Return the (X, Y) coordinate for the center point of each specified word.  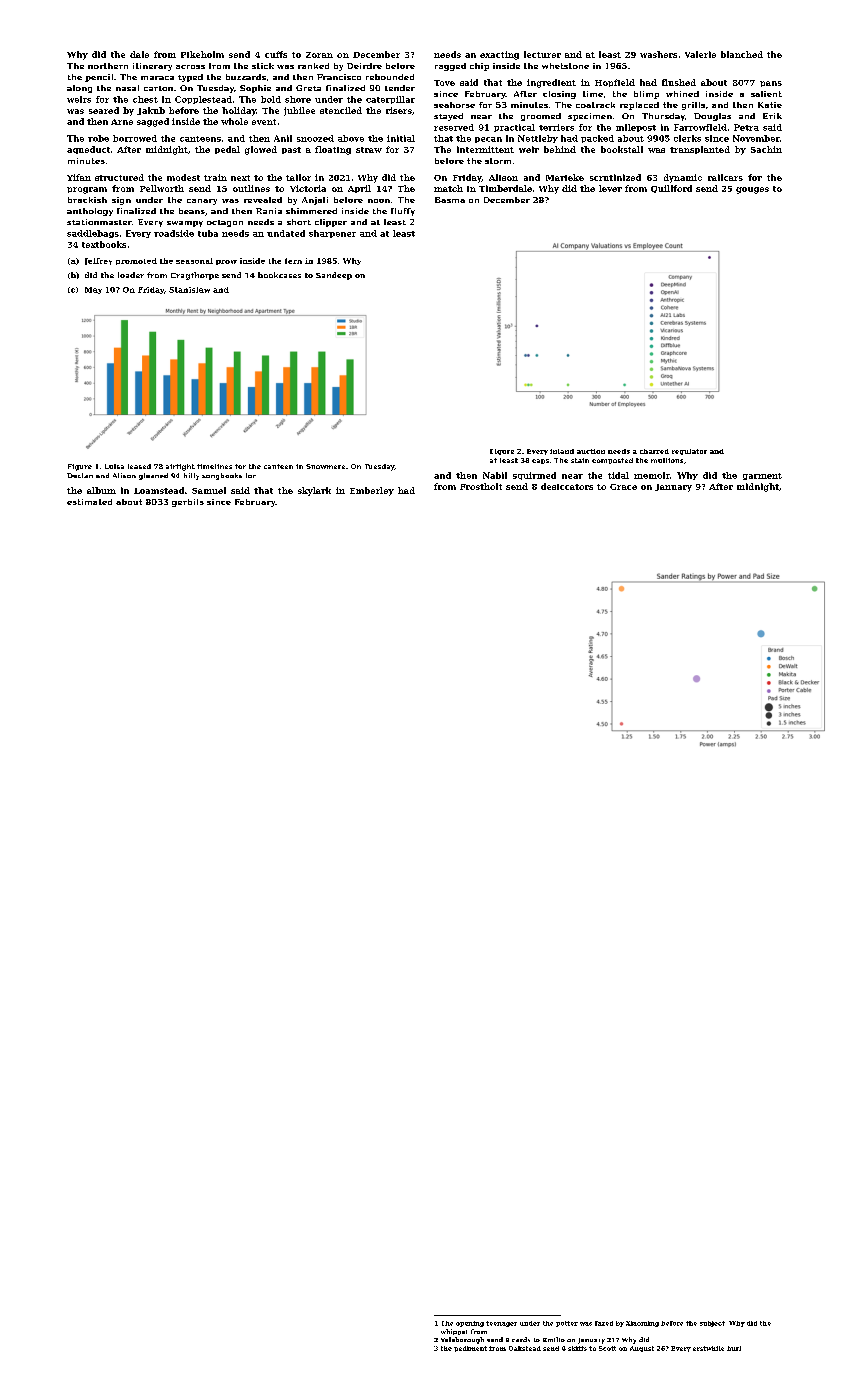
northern (108, 66)
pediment (470, 1349)
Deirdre (364, 66)
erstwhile (708, 1348)
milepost (636, 128)
